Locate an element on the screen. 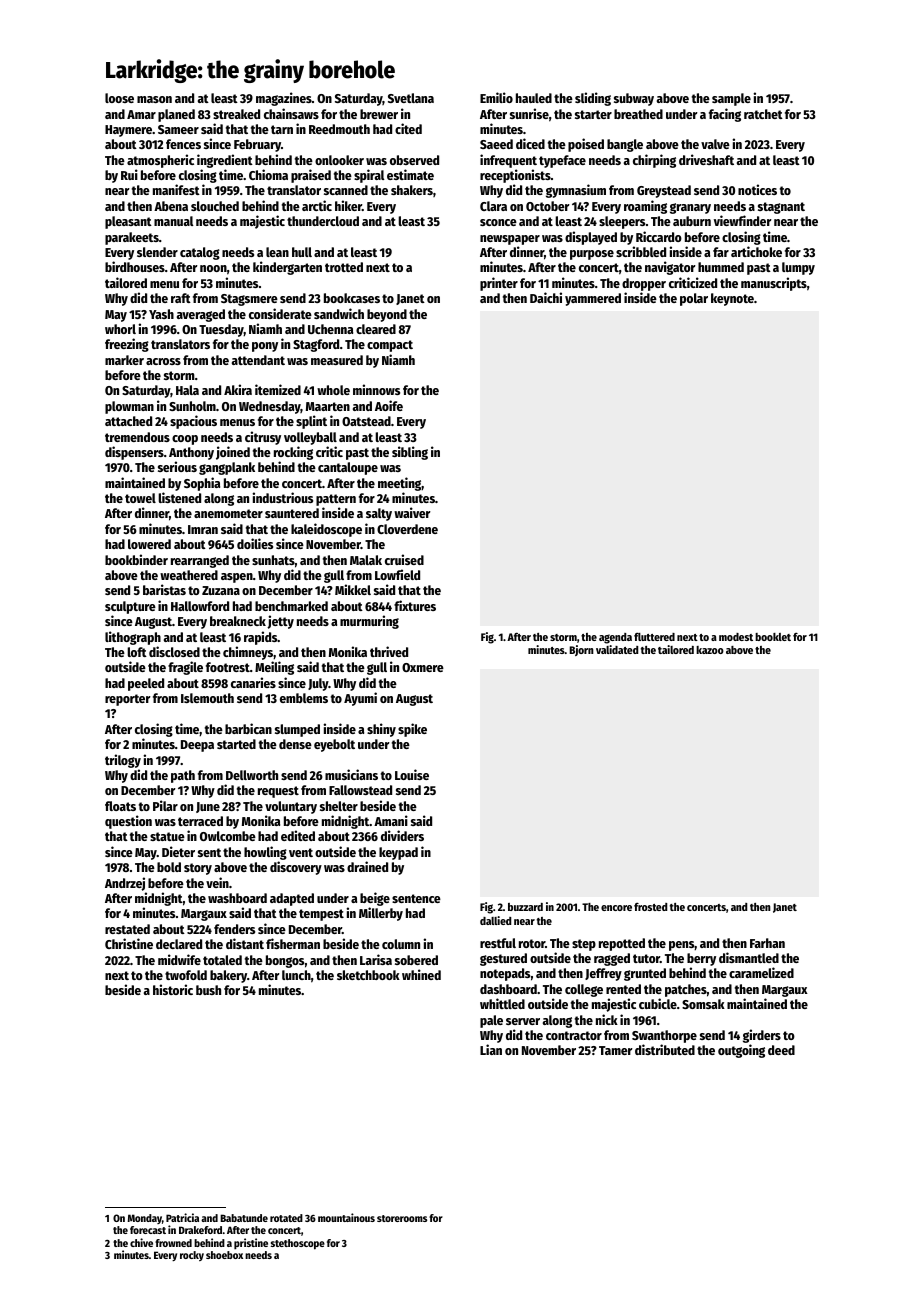 Image resolution: width=924 pixels, height=1308 pixels. Haymere is located at coordinates (128, 131).
